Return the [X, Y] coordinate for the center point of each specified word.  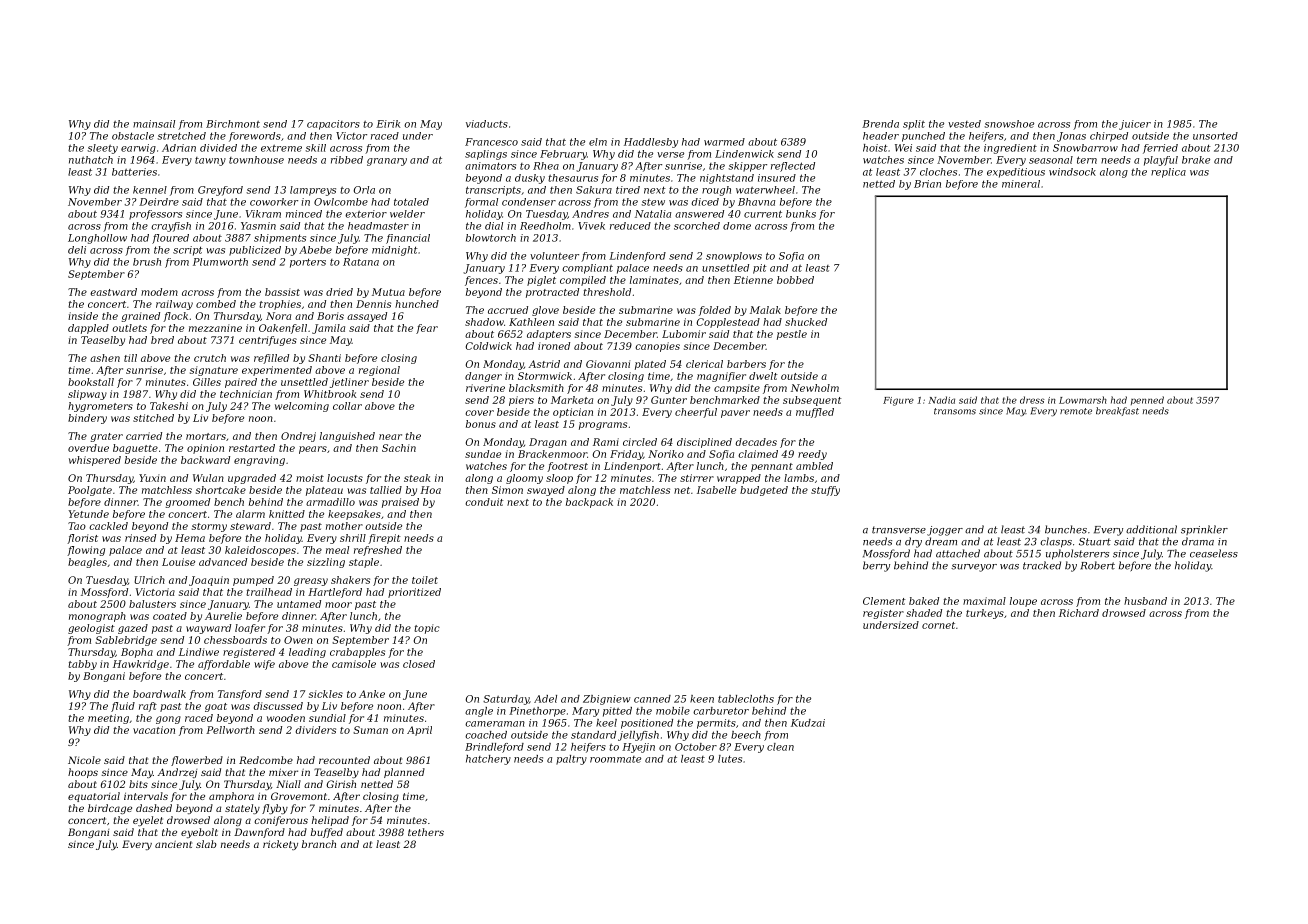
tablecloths [746, 699]
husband [1145, 601]
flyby [275, 809]
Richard [1079, 613]
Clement [884, 601]
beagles [87, 563]
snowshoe [1009, 124]
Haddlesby [651, 143]
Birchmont [233, 124]
